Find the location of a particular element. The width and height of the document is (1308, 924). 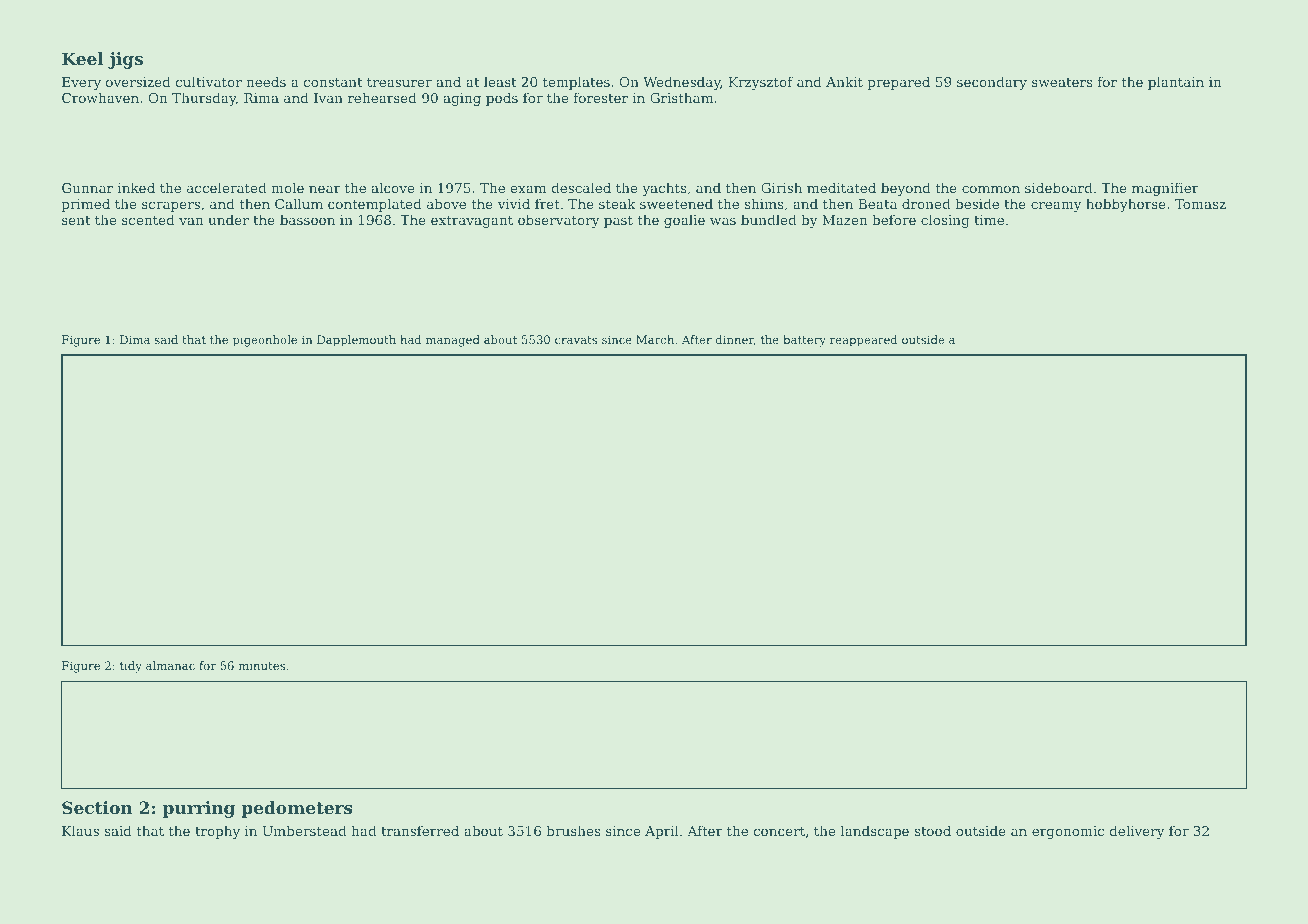

templates is located at coordinates (576, 83).
